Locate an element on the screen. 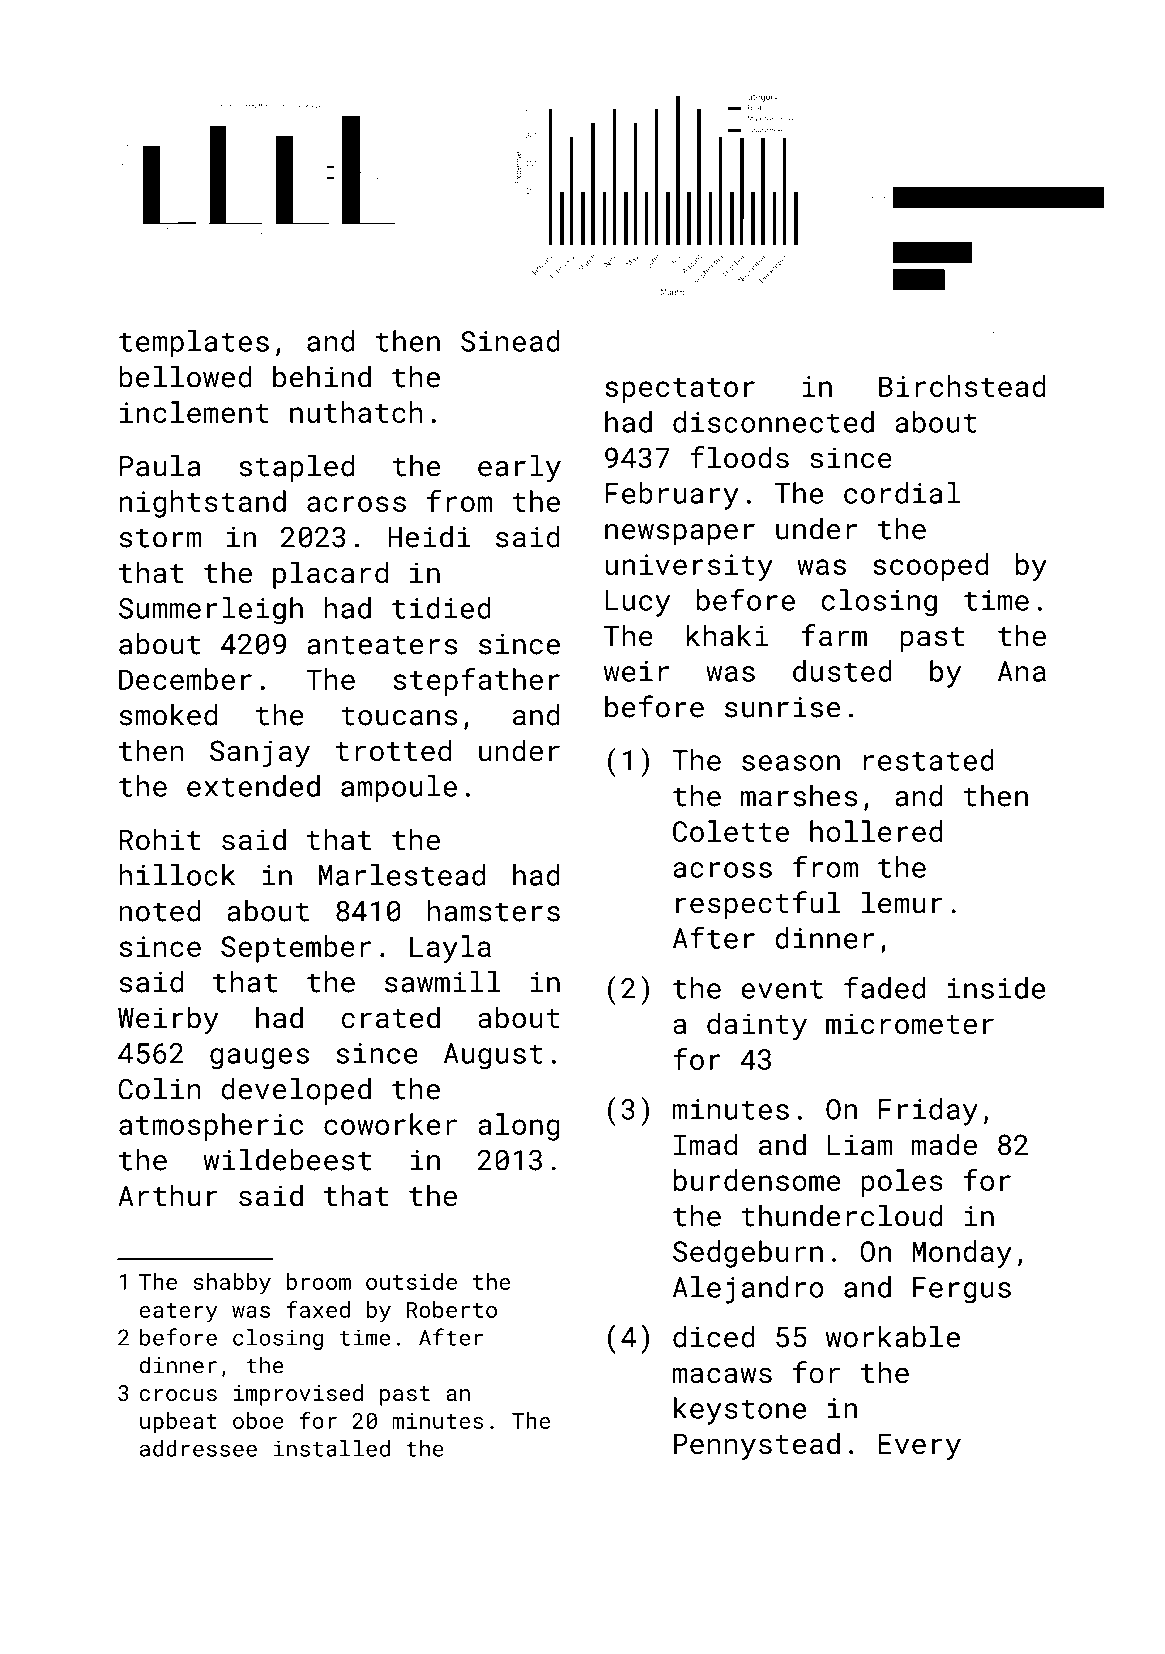 This screenshot has width=1165, height=1654. early is located at coordinates (519, 469).
